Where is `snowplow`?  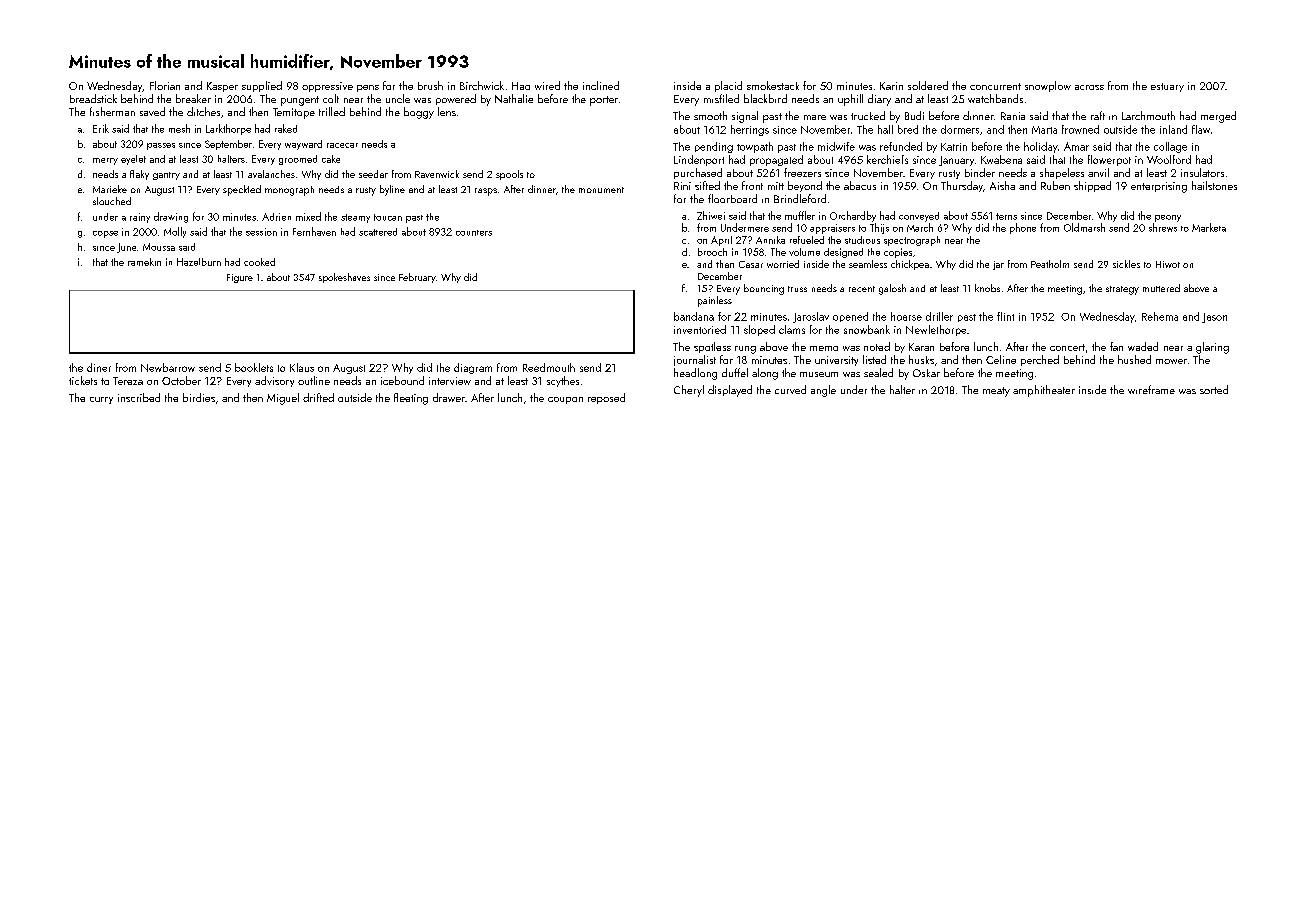
snowplow is located at coordinates (1048, 86).
